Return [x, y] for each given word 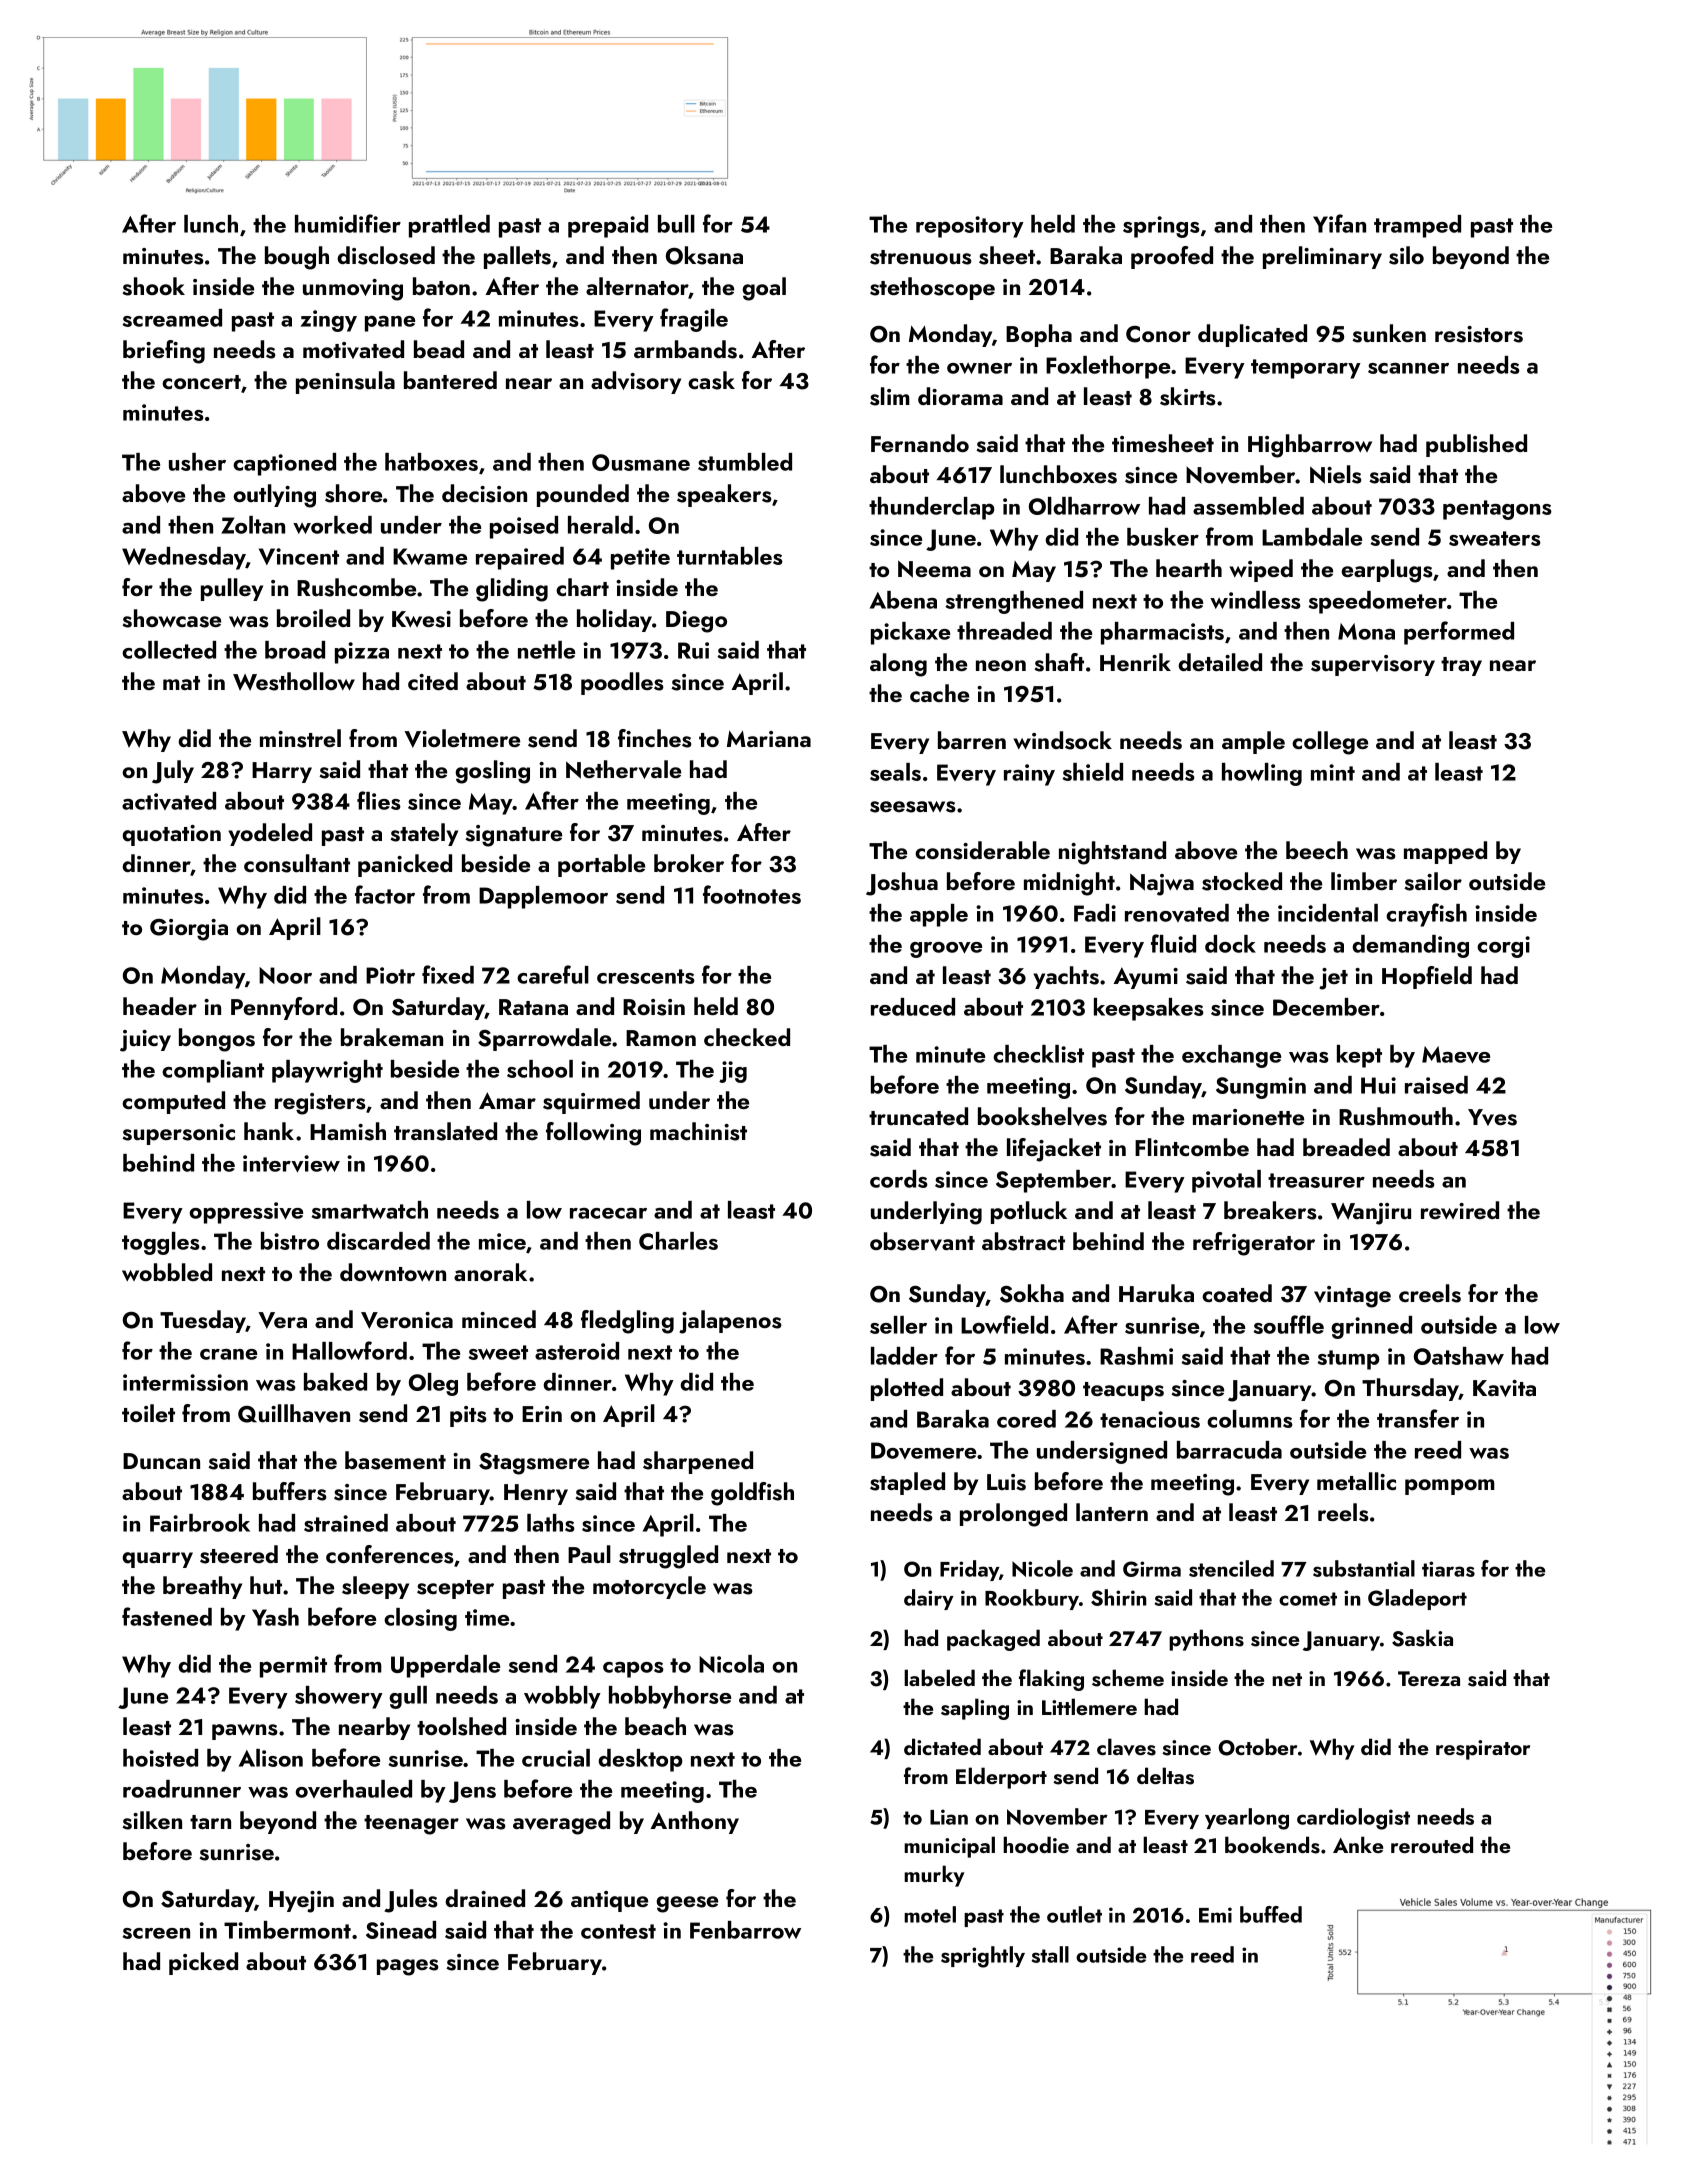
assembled [1248, 506]
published [1476, 445]
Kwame [430, 556]
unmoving [353, 290]
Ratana [533, 1007]
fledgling [627, 1322]
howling [1262, 774]
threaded [1004, 631]
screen [156, 1933]
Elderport [1001, 1778]
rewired [1460, 1210]
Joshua [902, 884]
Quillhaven [294, 1413]
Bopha [1039, 335]
